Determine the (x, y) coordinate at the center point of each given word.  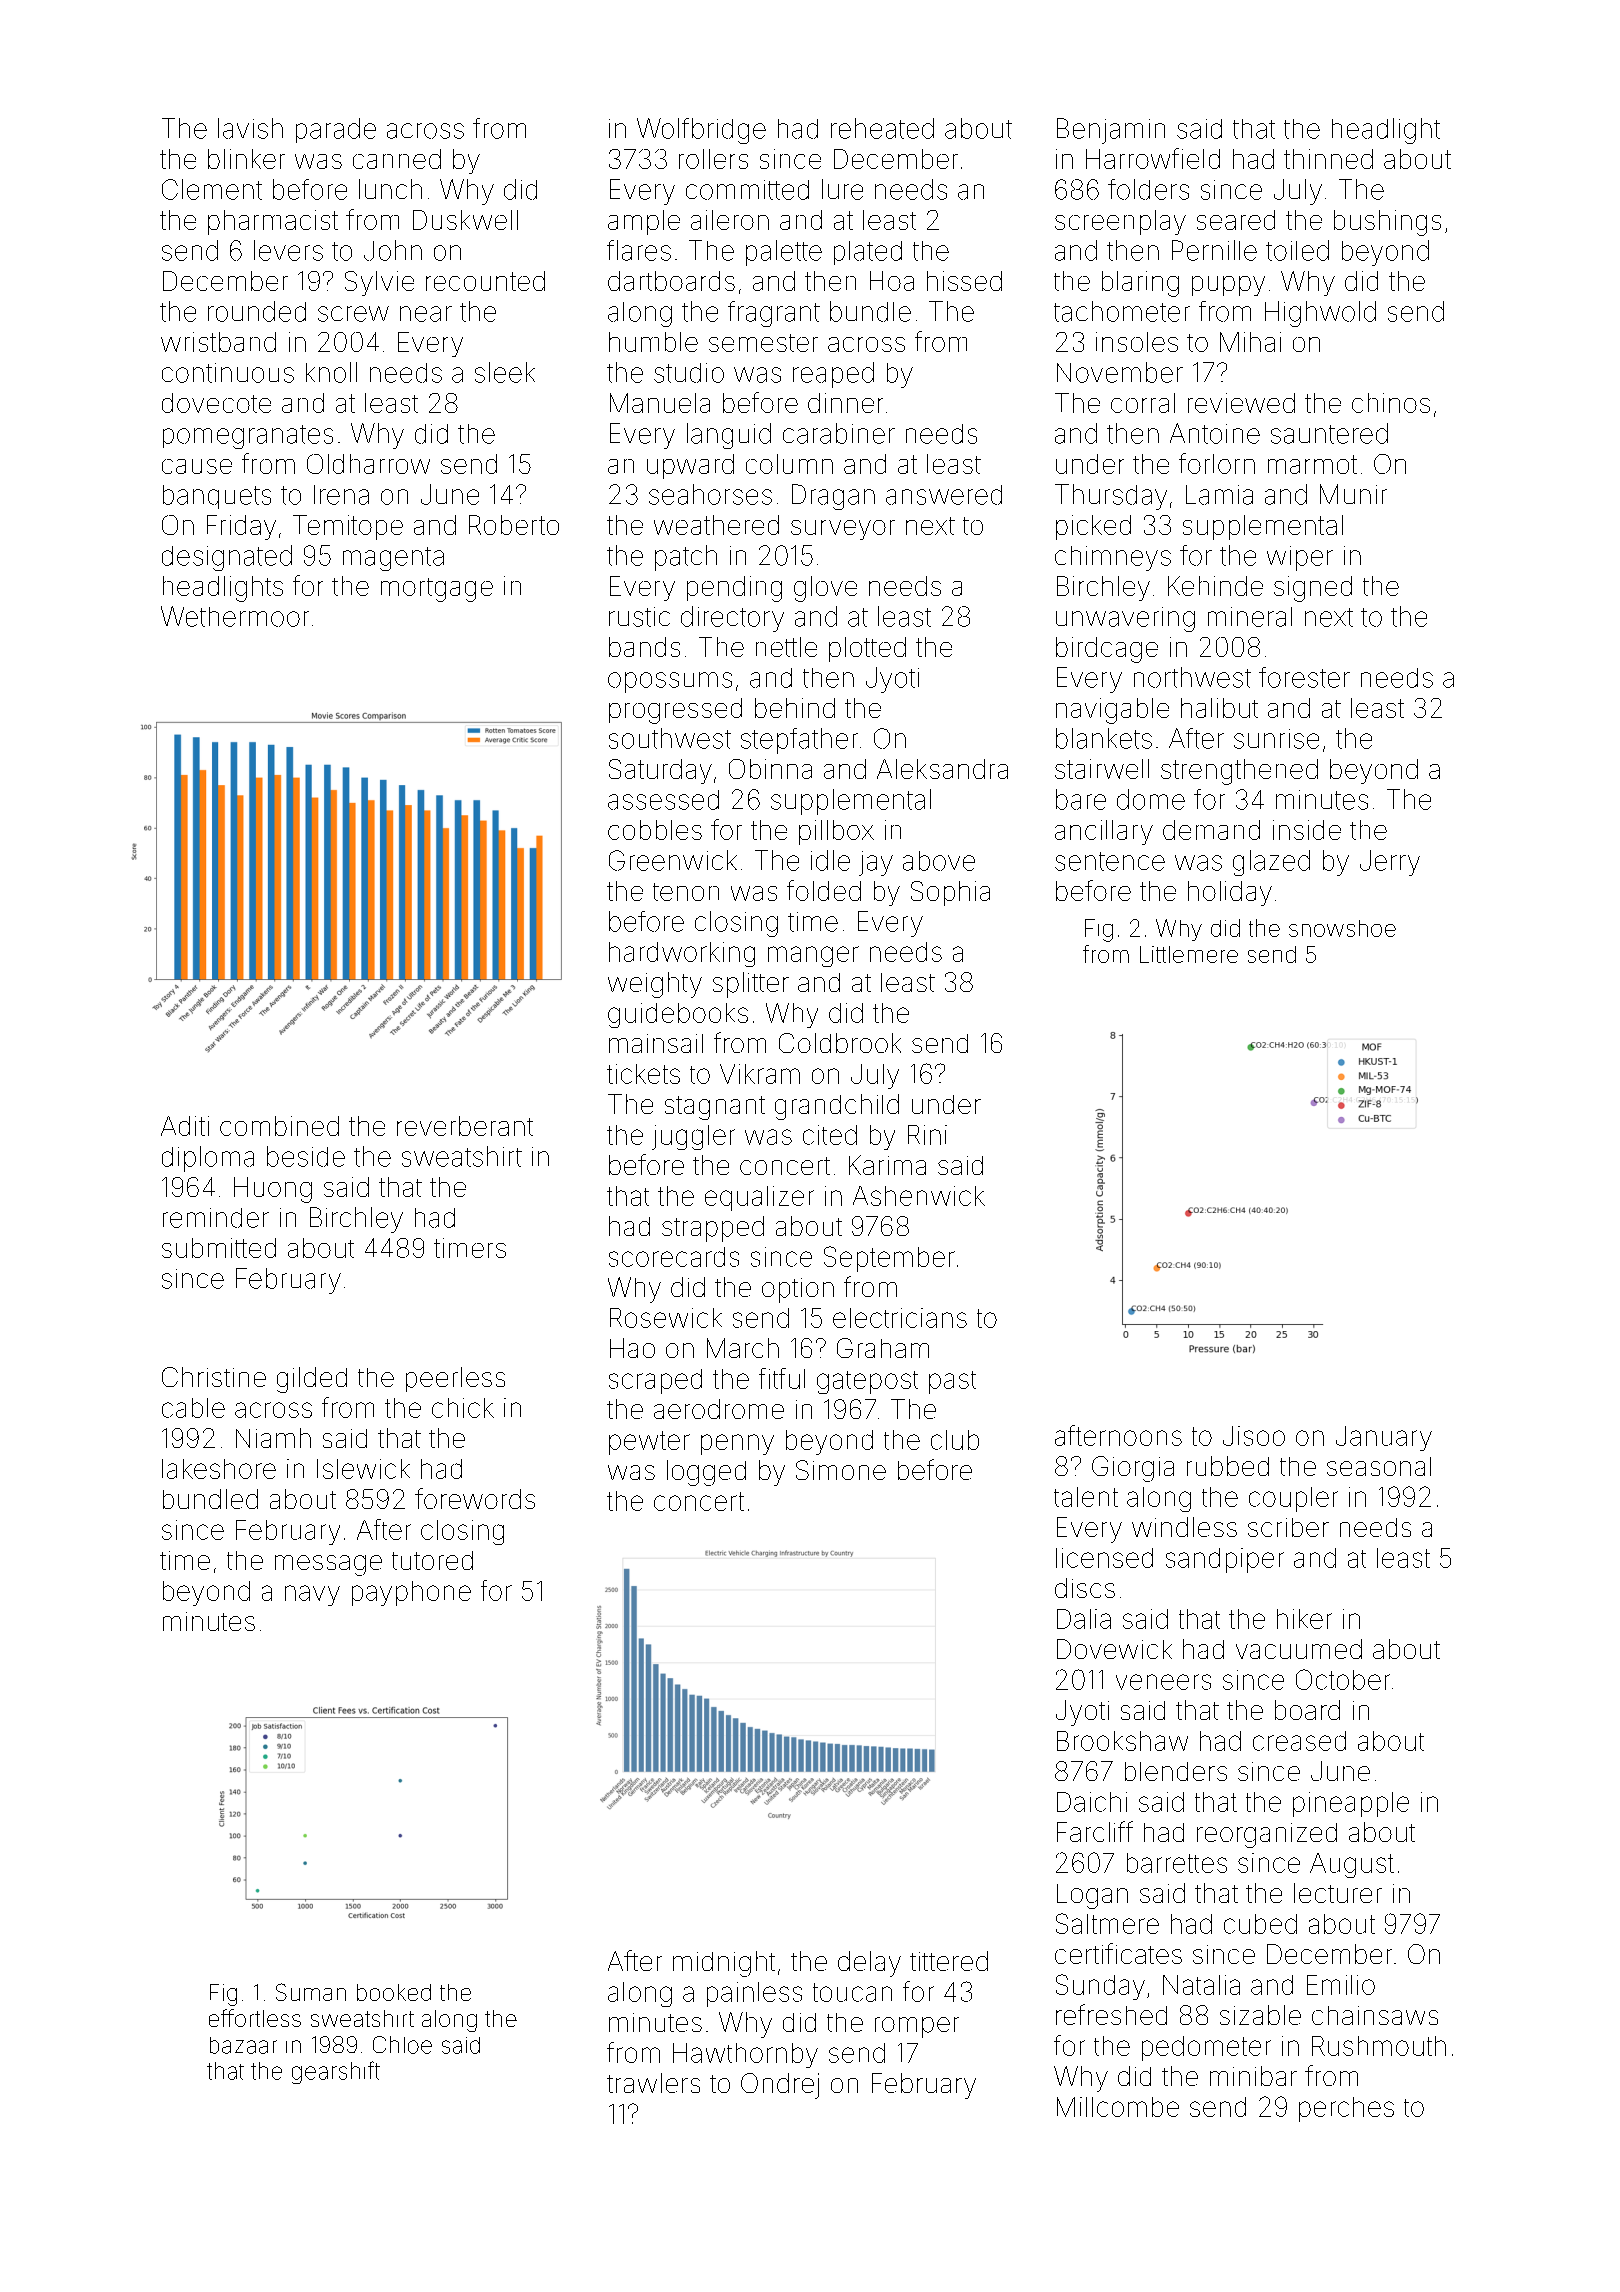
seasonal (1379, 1466)
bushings (1387, 223)
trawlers (653, 2083)
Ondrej (780, 2086)
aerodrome (719, 1409)
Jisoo (1254, 1436)
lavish (250, 128)
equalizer (759, 1198)
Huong (273, 1190)
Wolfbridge (701, 131)
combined (279, 1126)
